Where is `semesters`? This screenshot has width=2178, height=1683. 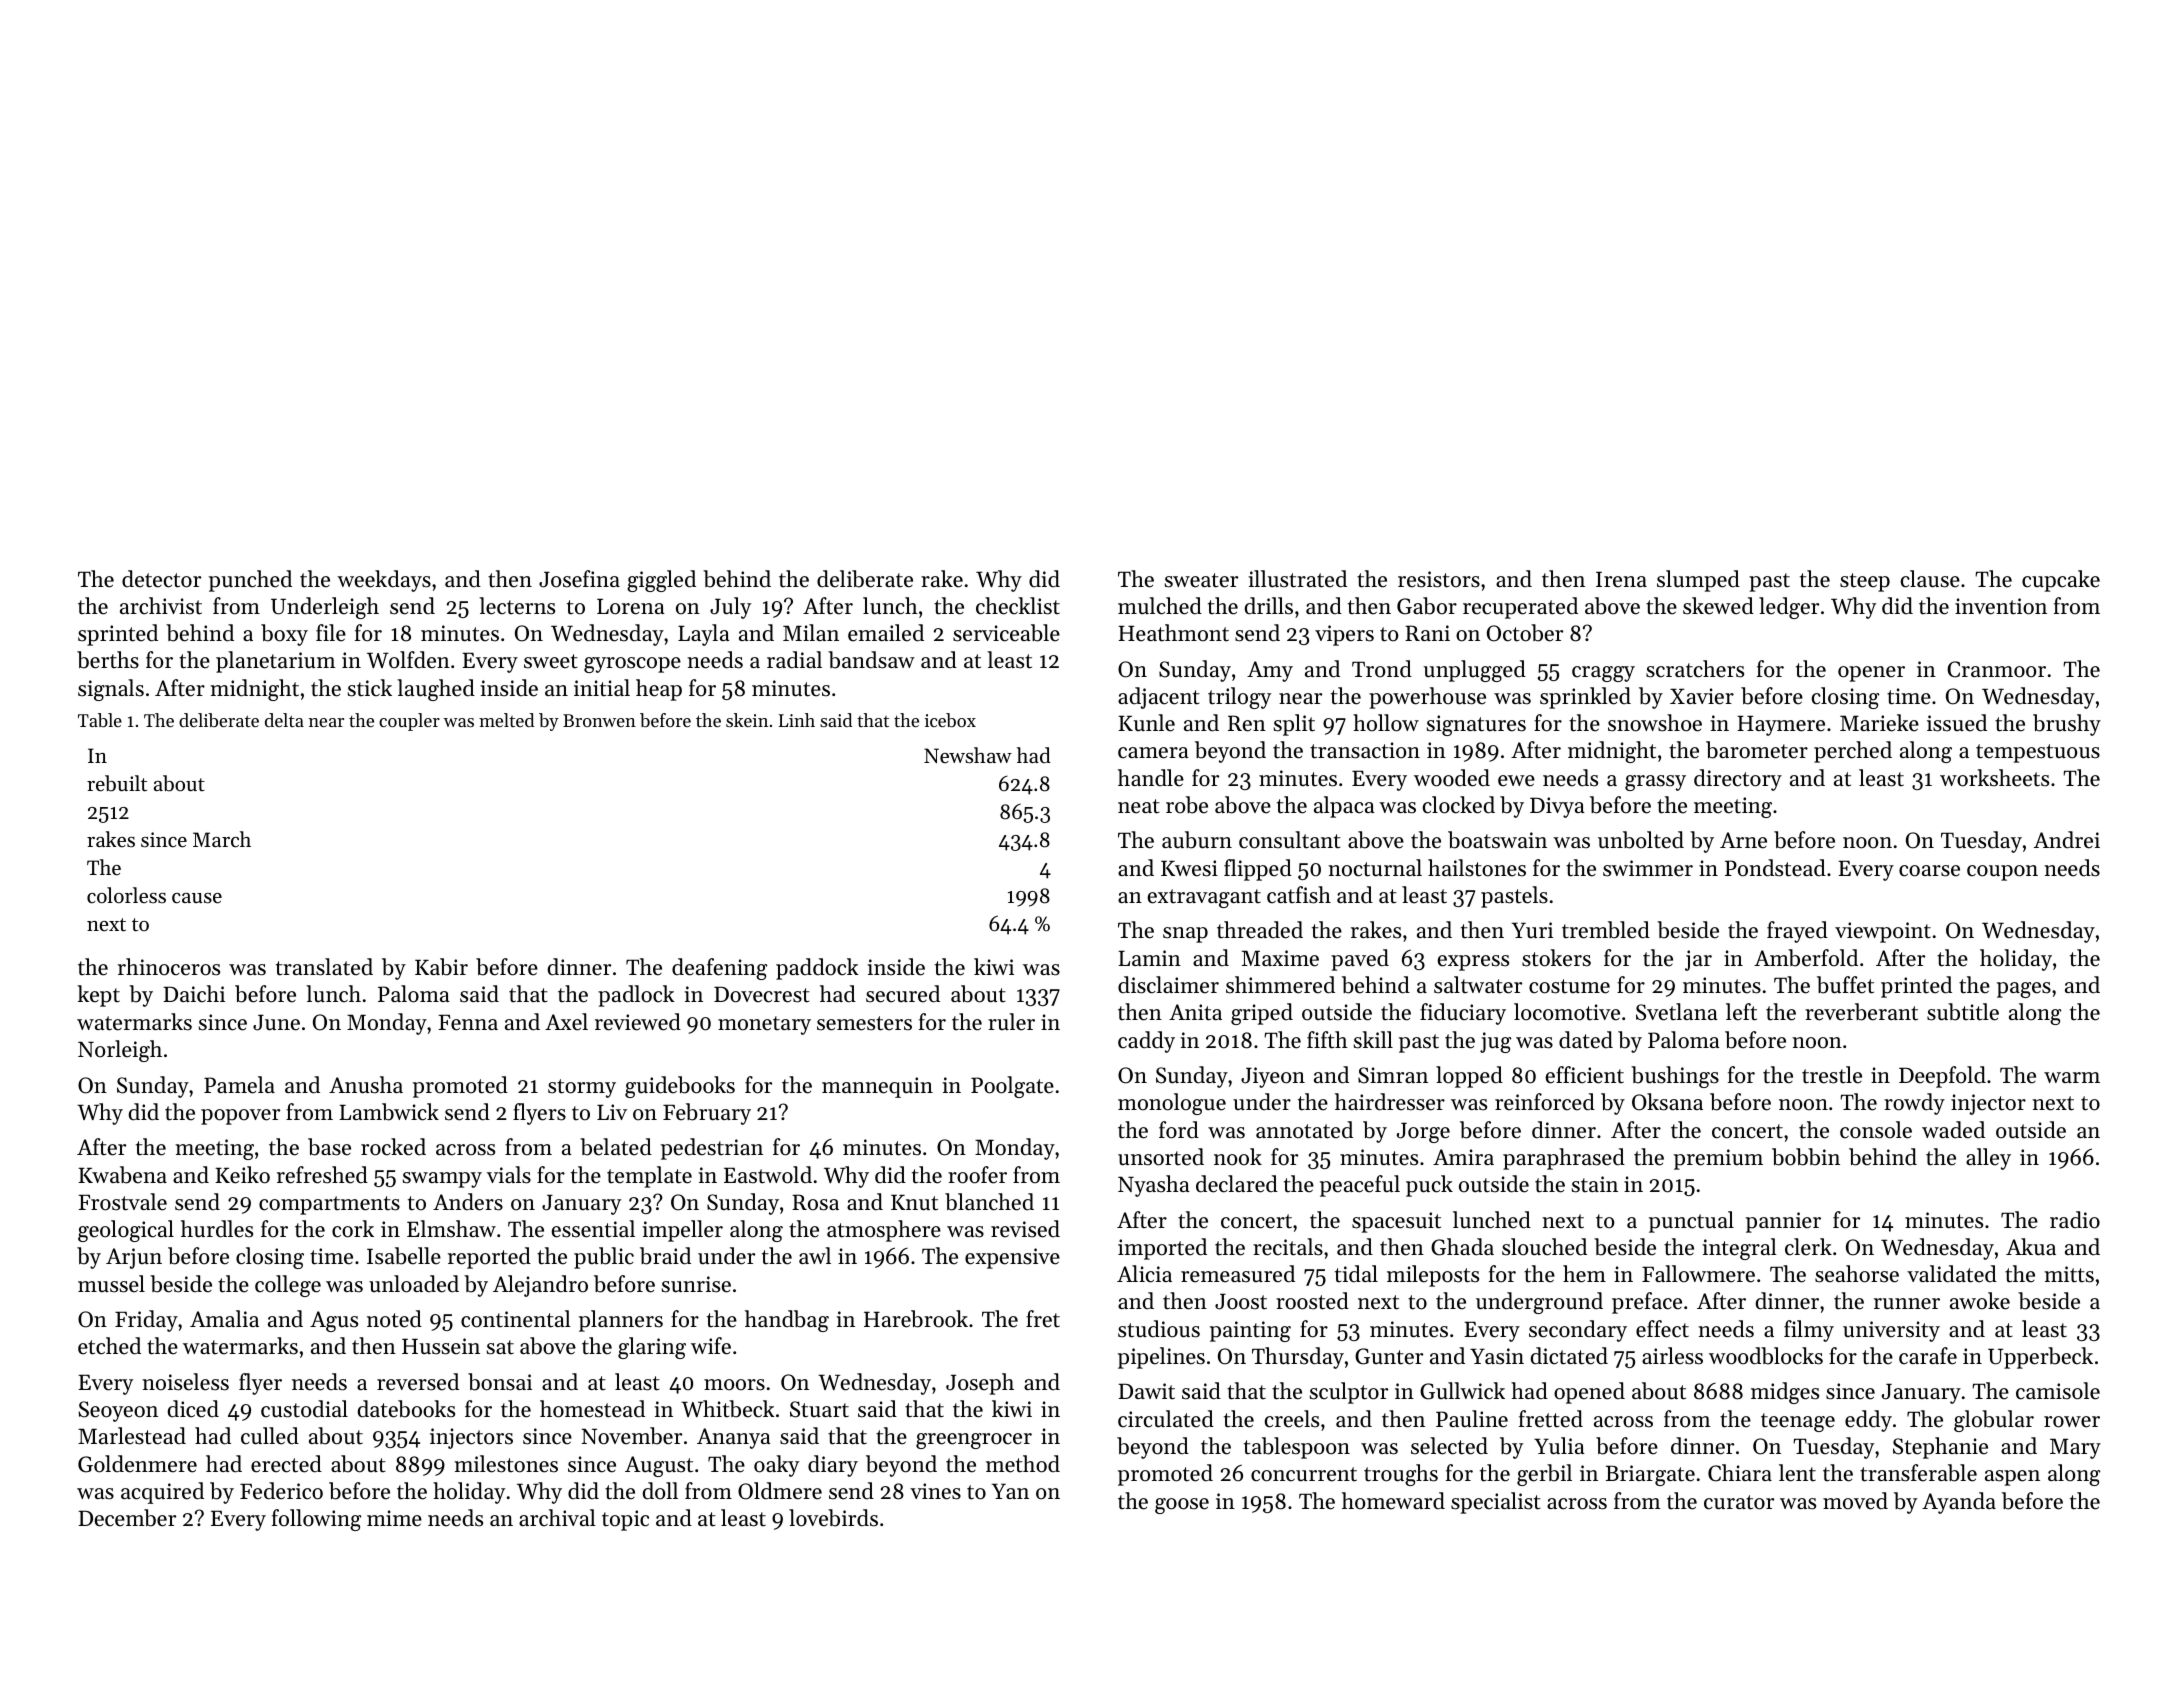 semesters is located at coordinates (864, 1023).
